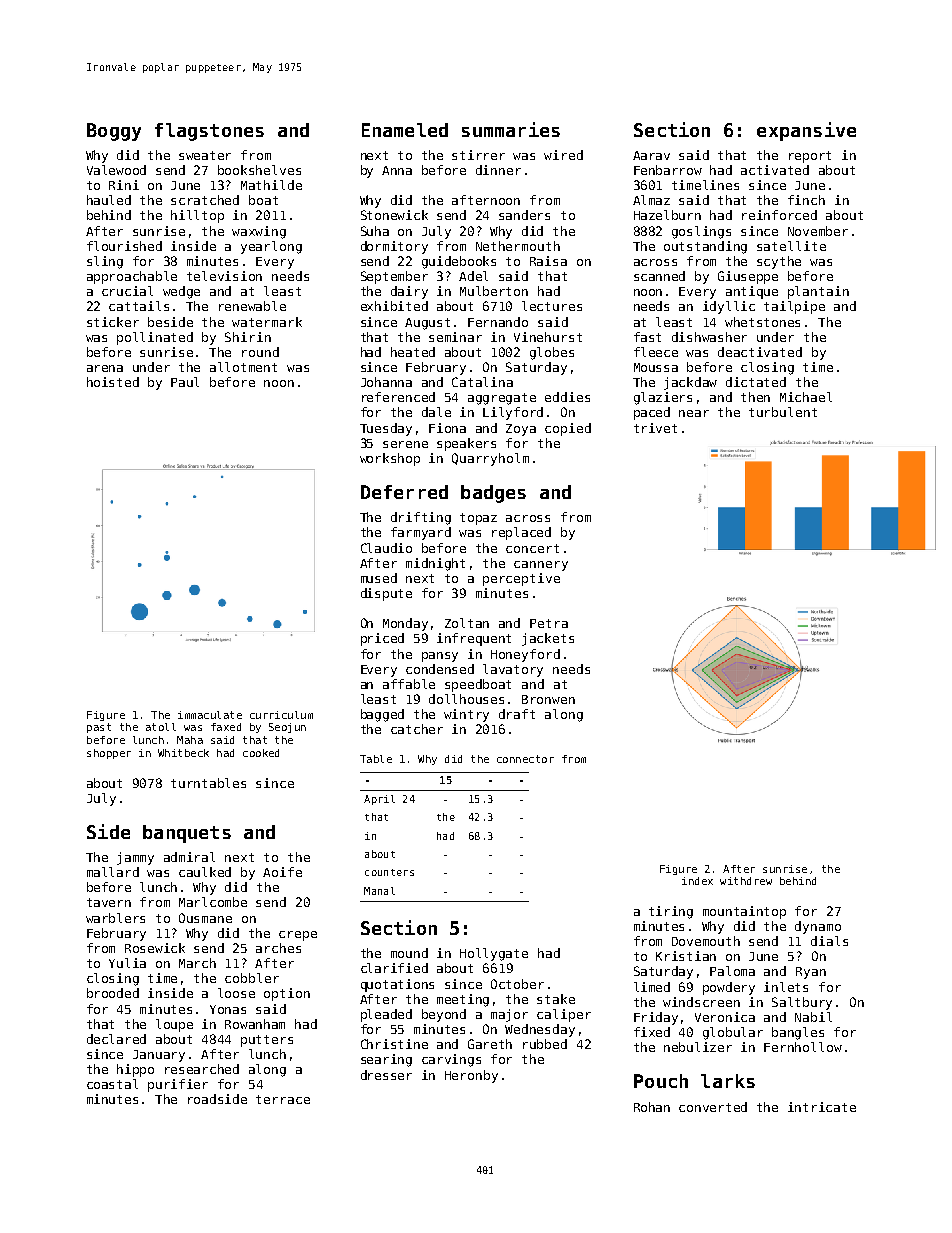 Image resolution: width=952 pixels, height=1233 pixels. I want to click on hoisted, so click(113, 382).
